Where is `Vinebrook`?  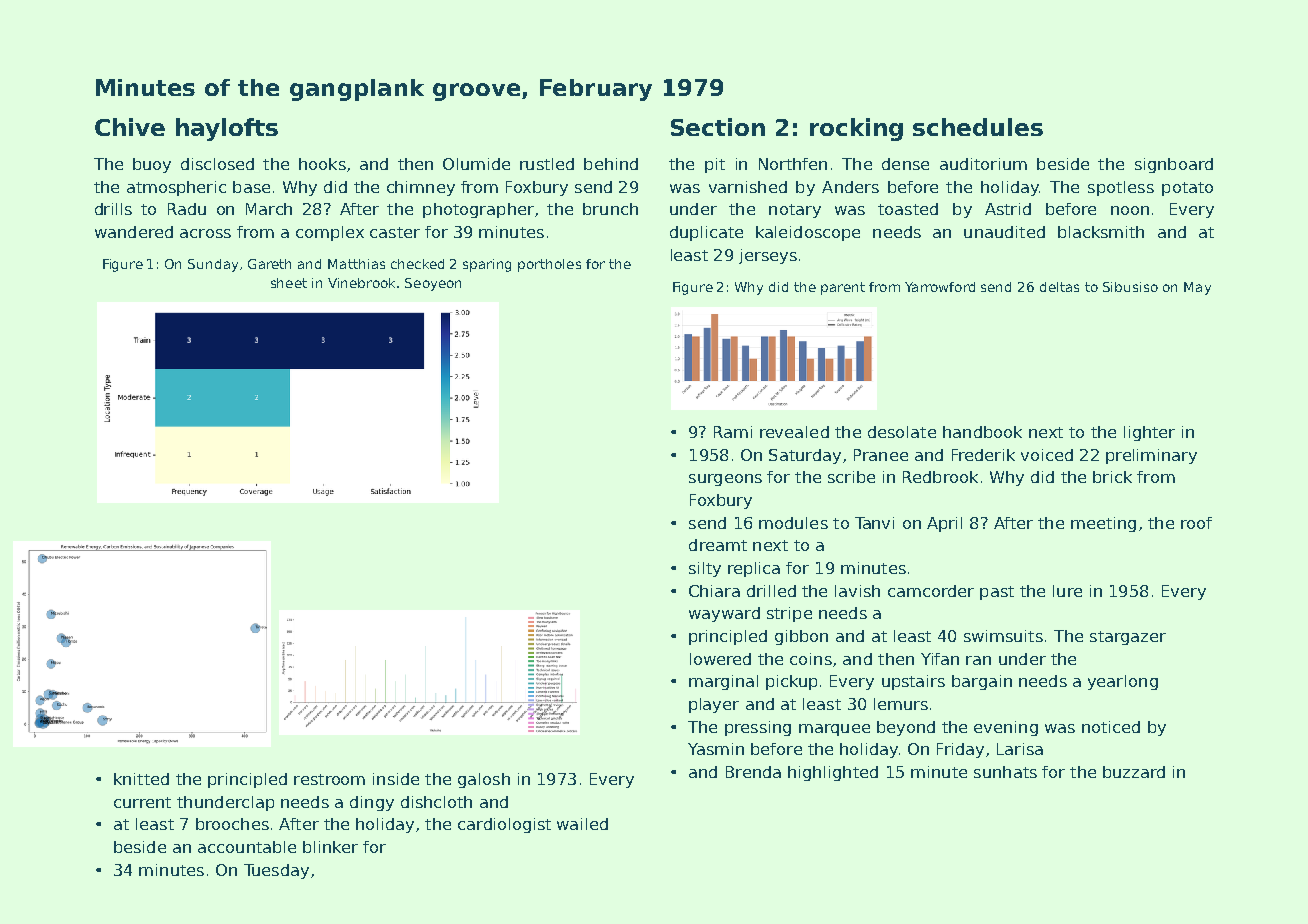
Vinebrook is located at coordinates (361, 283).
